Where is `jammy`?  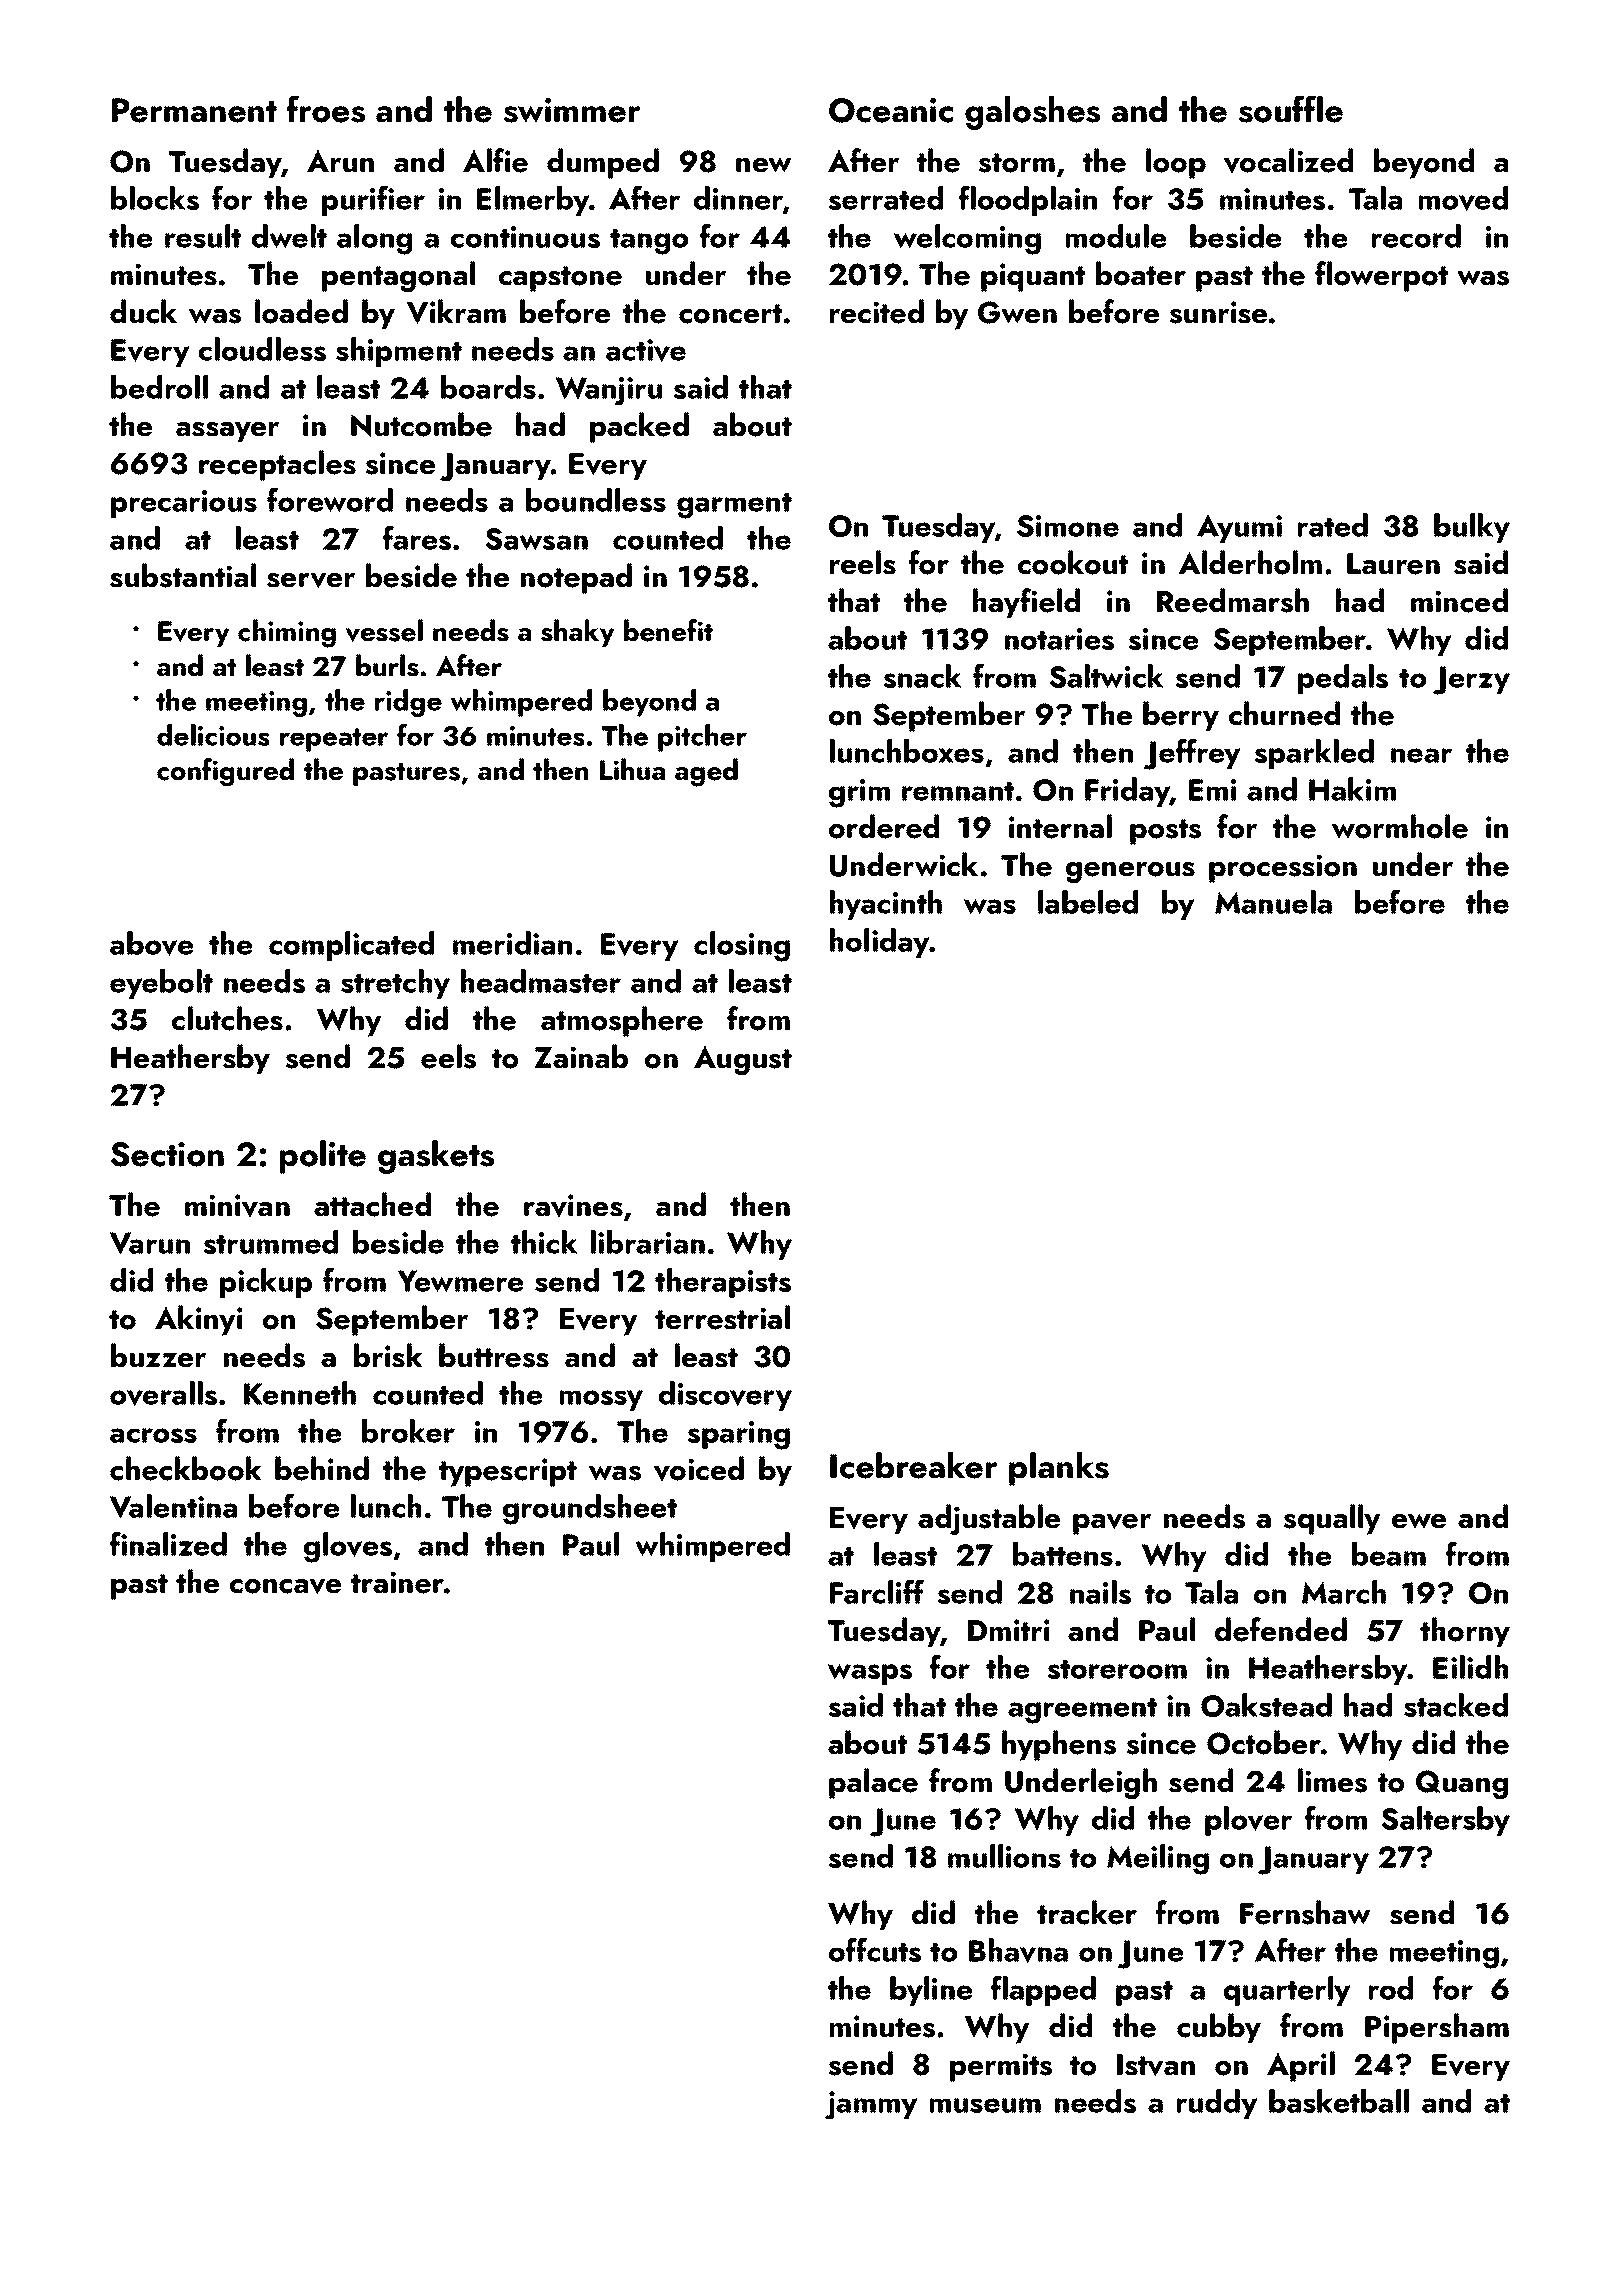 jammy is located at coordinates (871, 2105).
